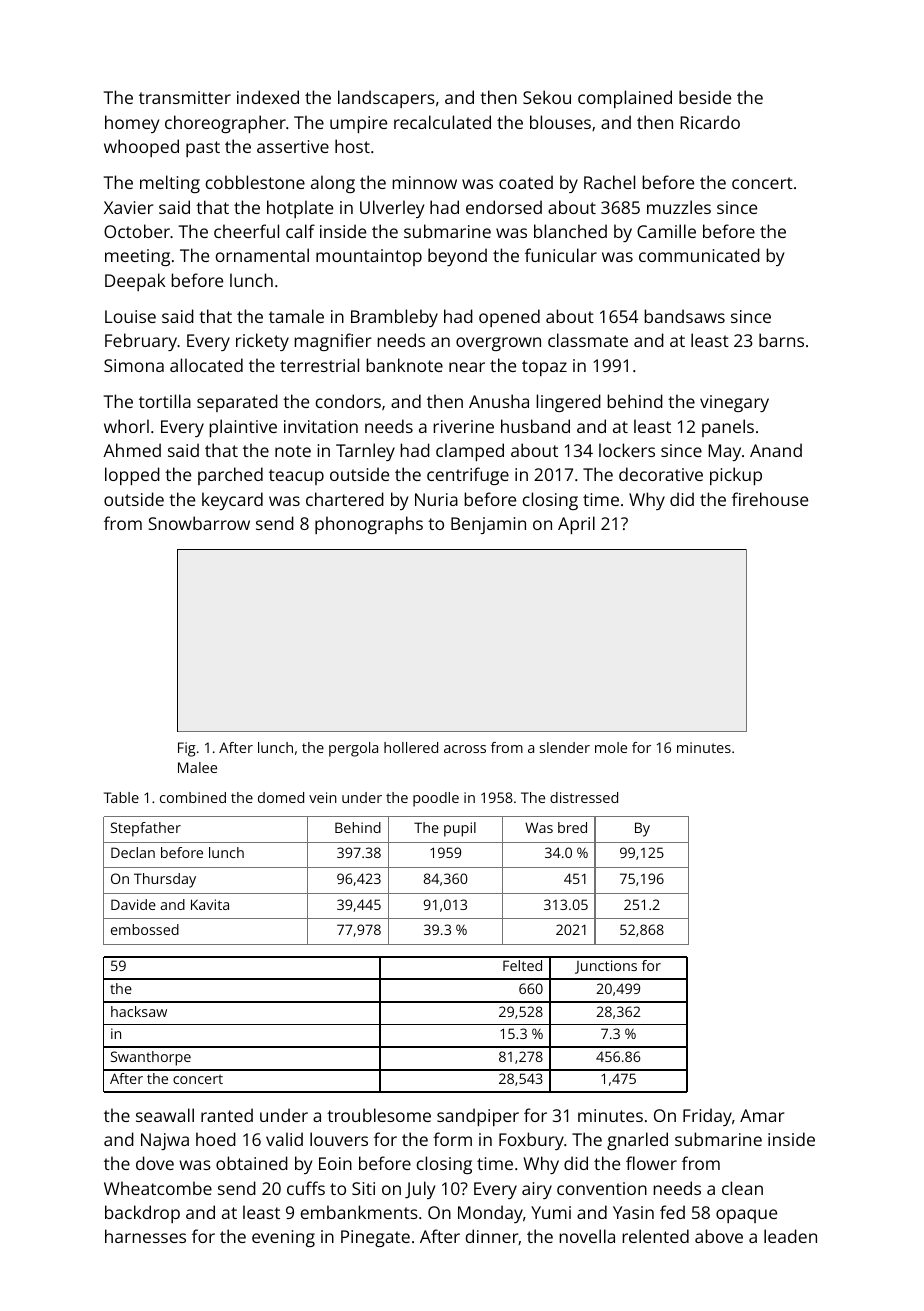  I want to click on transmitter, so click(185, 97).
